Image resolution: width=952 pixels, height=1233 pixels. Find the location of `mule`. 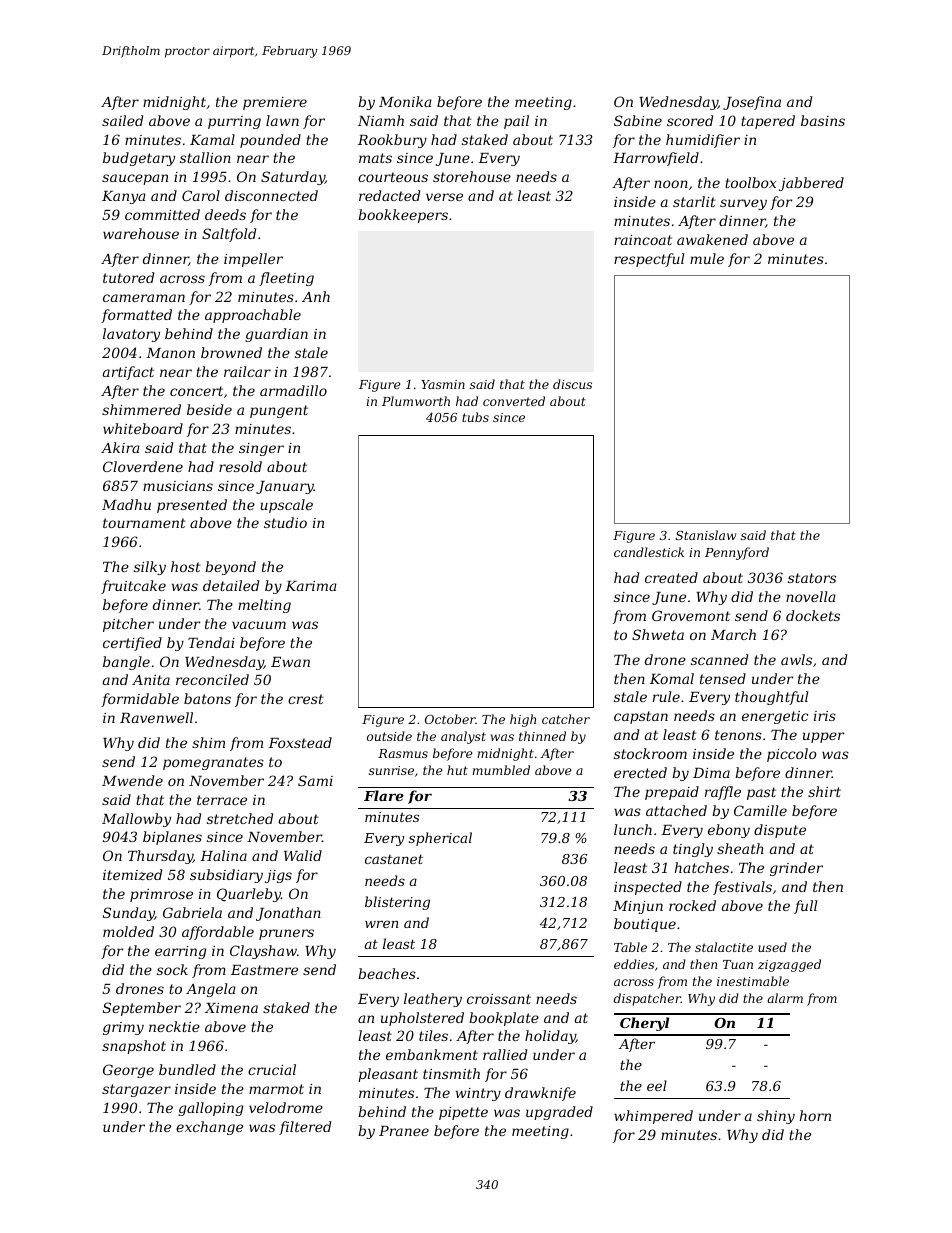

mule is located at coordinates (707, 258).
